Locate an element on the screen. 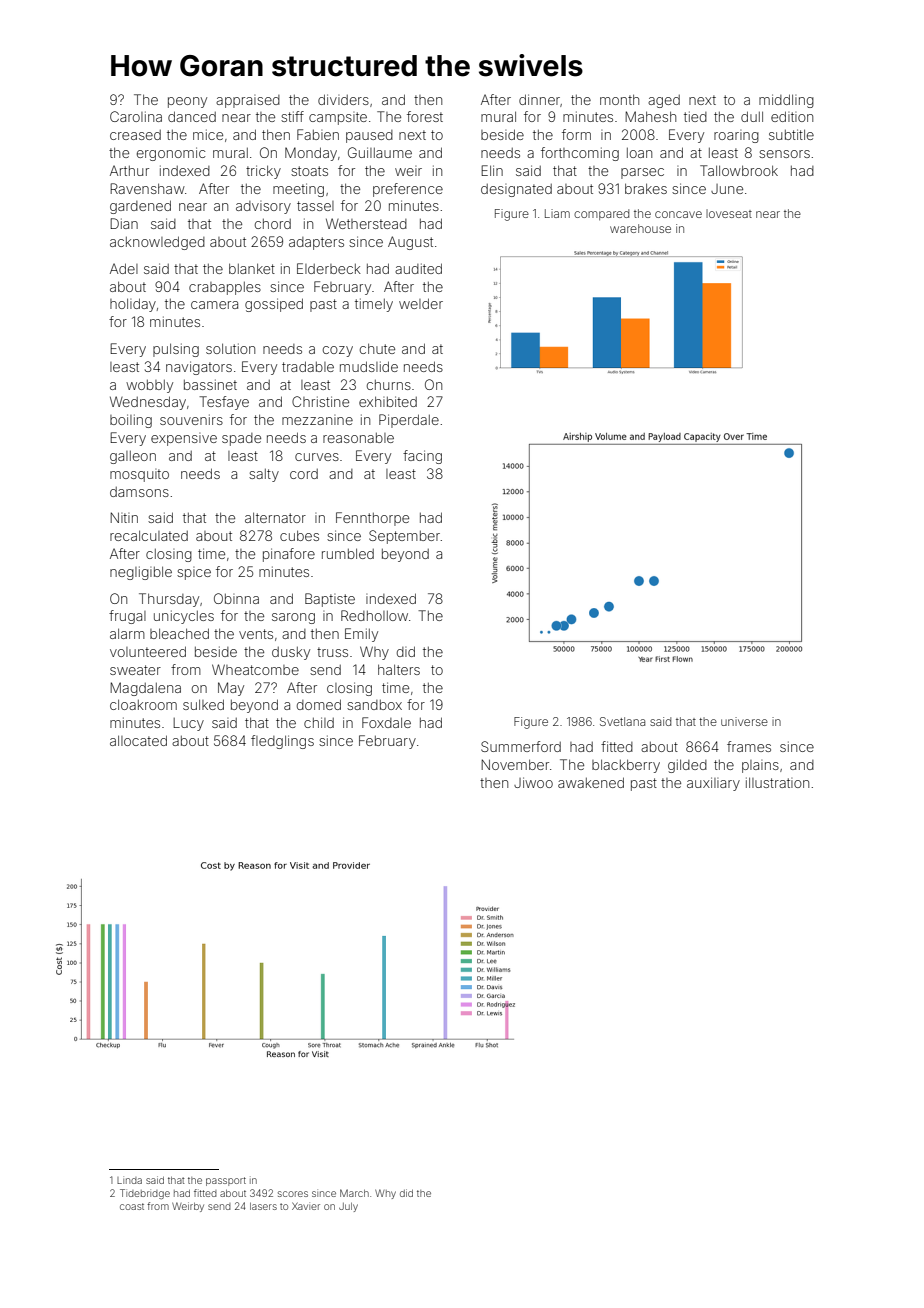 This screenshot has width=924, height=1308. dinner is located at coordinates (539, 99).
